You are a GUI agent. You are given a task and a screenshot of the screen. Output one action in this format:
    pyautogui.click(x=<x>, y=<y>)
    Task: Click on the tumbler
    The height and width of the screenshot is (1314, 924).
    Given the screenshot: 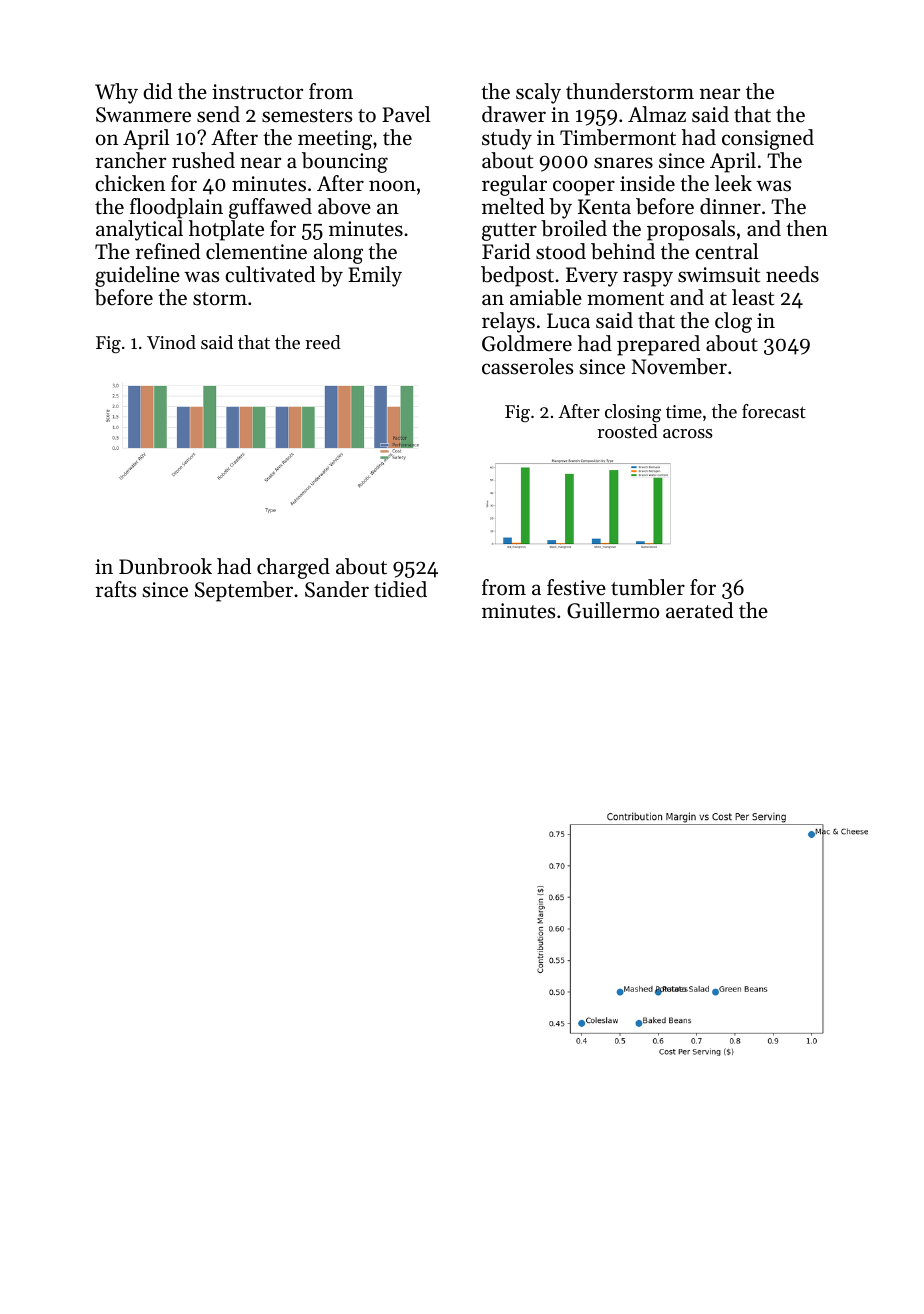 What is the action you would take?
    pyautogui.click(x=648, y=587)
